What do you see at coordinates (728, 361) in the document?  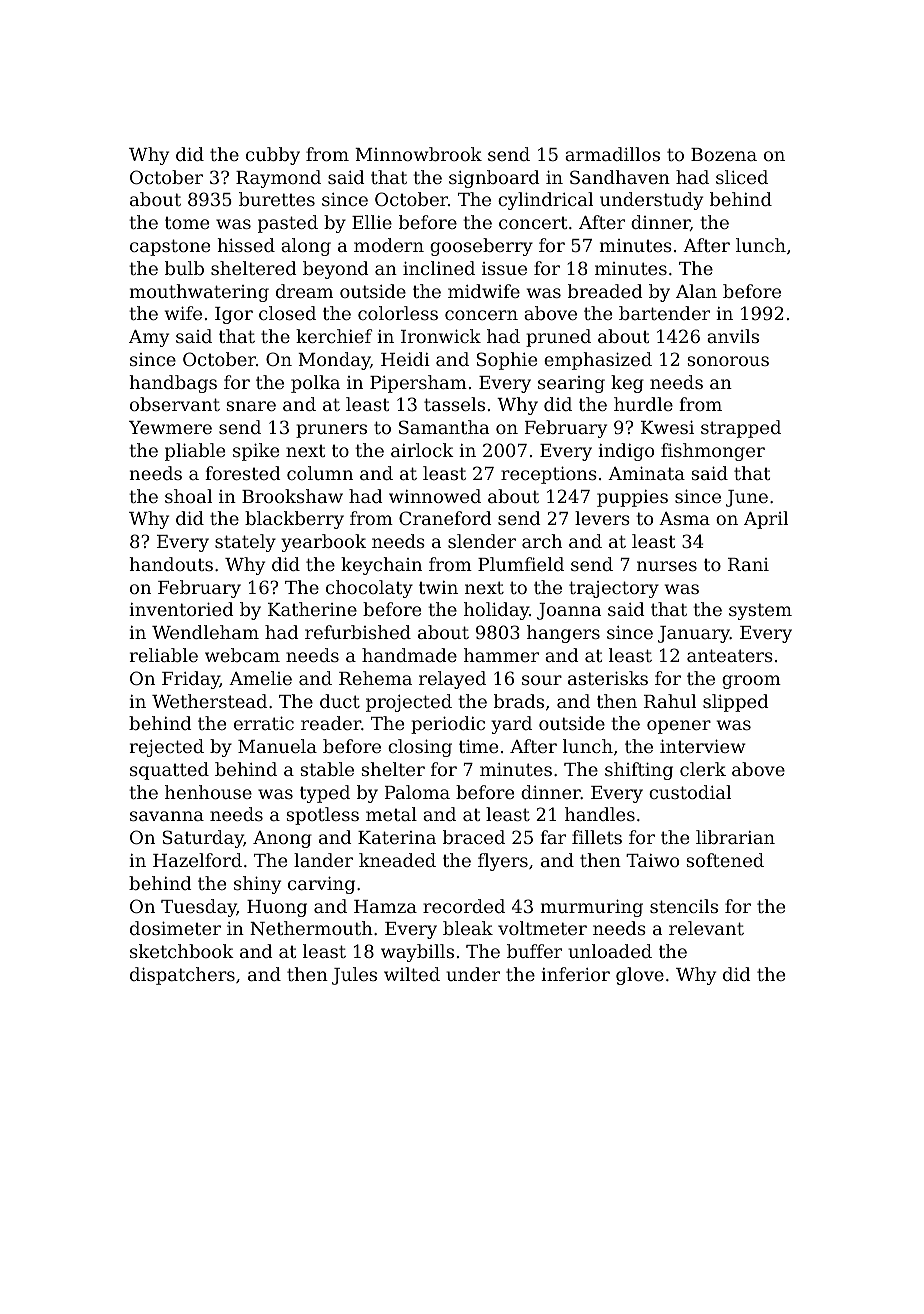 I see `sonorous` at bounding box center [728, 361].
